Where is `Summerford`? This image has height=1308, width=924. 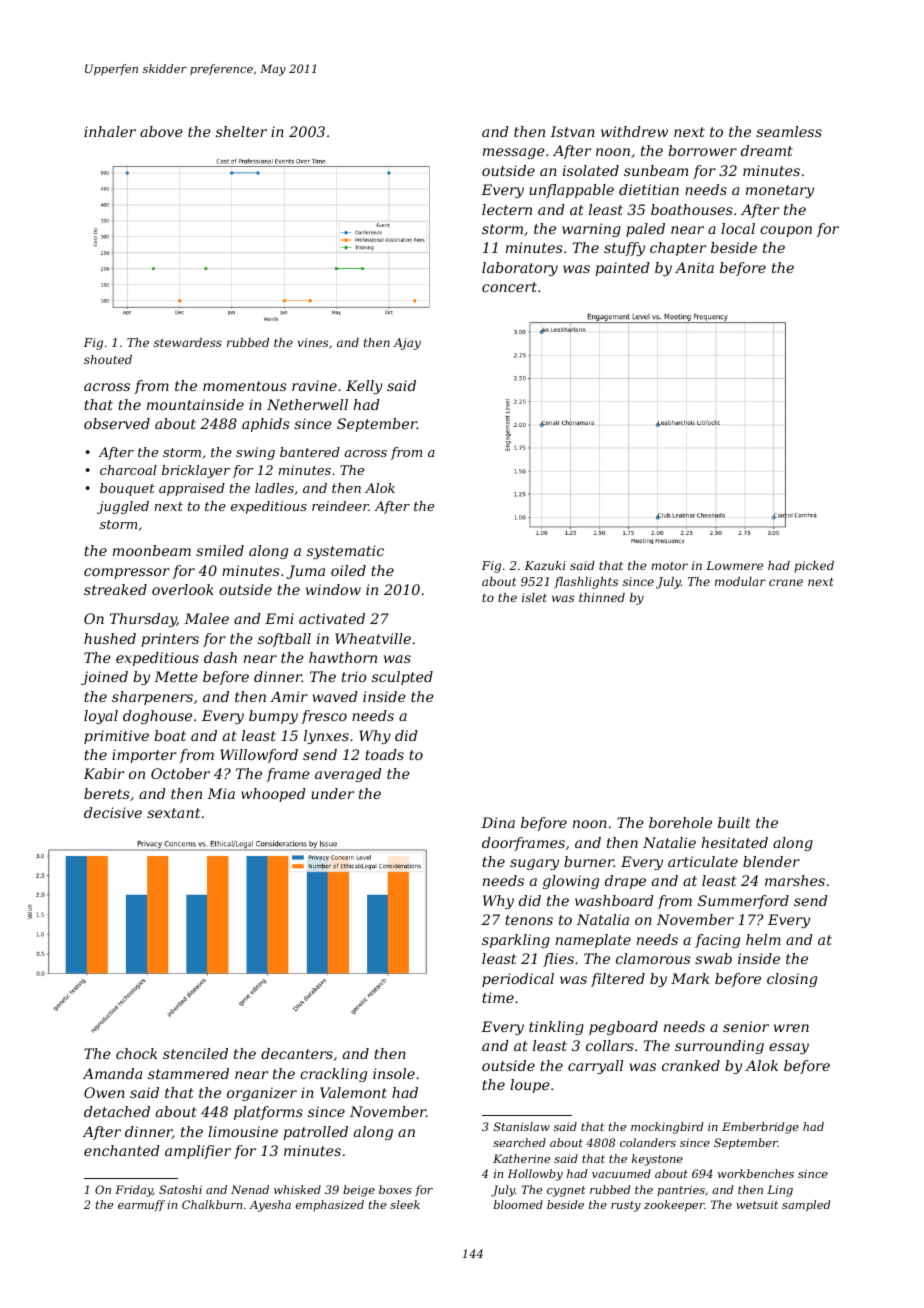
Summerford is located at coordinates (743, 902).
